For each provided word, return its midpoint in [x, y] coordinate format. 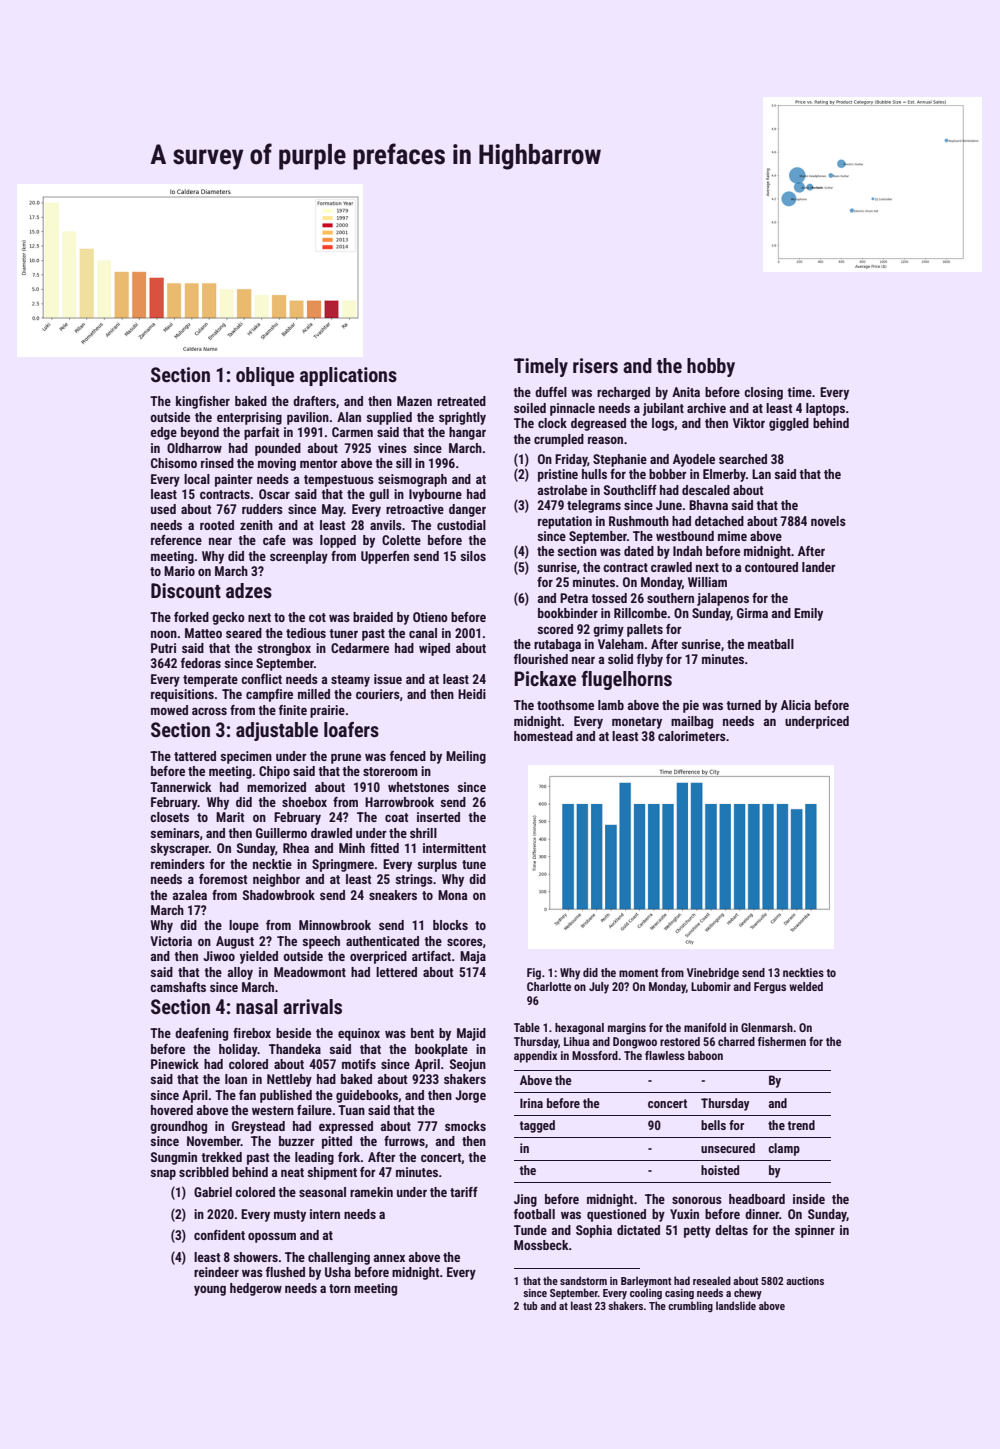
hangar [467, 433]
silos [473, 556]
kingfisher [203, 402]
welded [806, 986]
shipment [332, 1173]
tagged [537, 1126]
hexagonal [579, 1029]
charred [736, 1041]
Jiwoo [219, 956]
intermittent [454, 848]
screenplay [299, 557]
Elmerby [724, 475]
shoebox [304, 802]
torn [340, 1288]
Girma [752, 613]
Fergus [770, 988]
